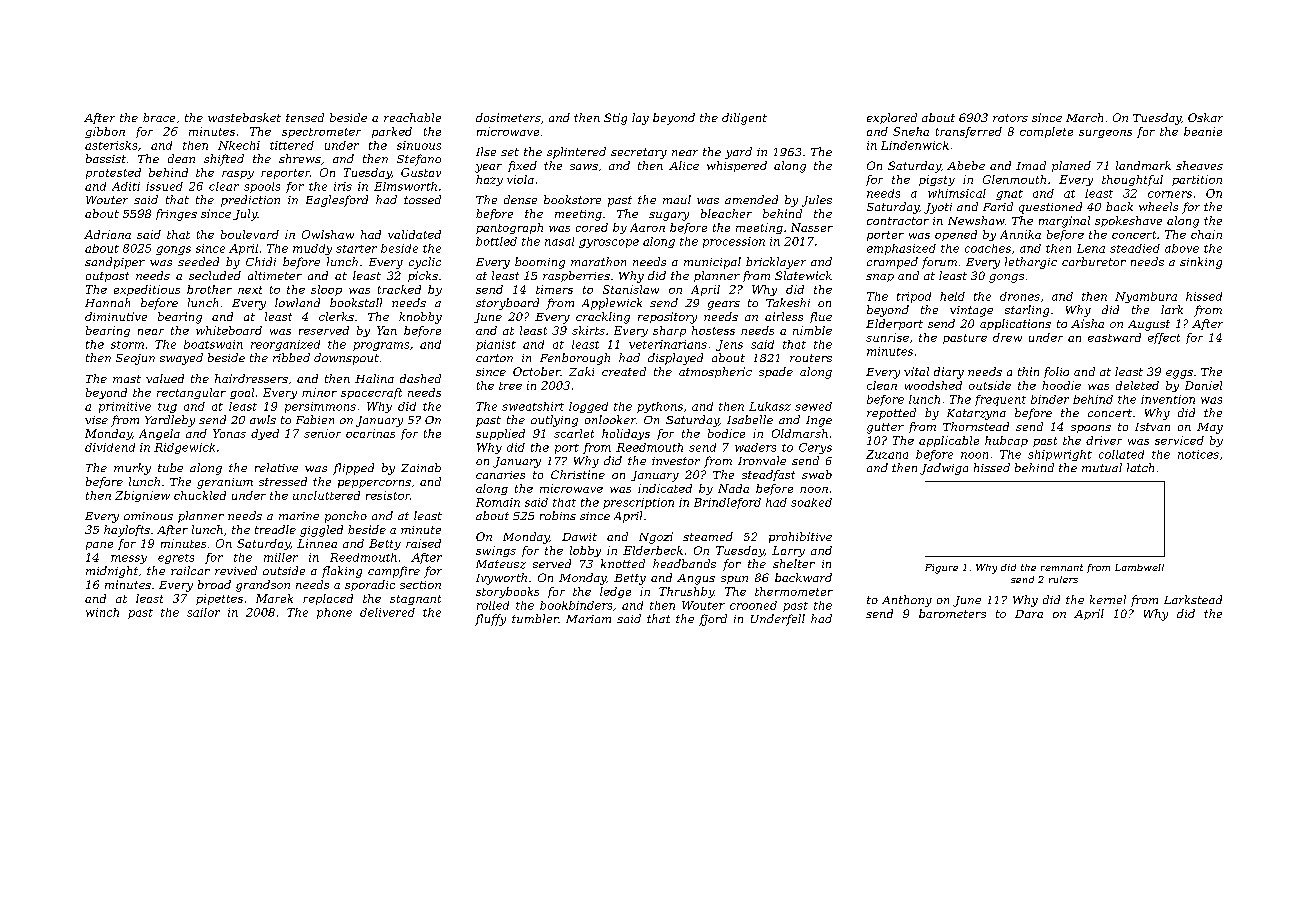 Image resolution: width=1308 pixels, height=924 pixels. Describe the element at coordinates (588, 330) in the screenshot. I see `skirts` at that location.
